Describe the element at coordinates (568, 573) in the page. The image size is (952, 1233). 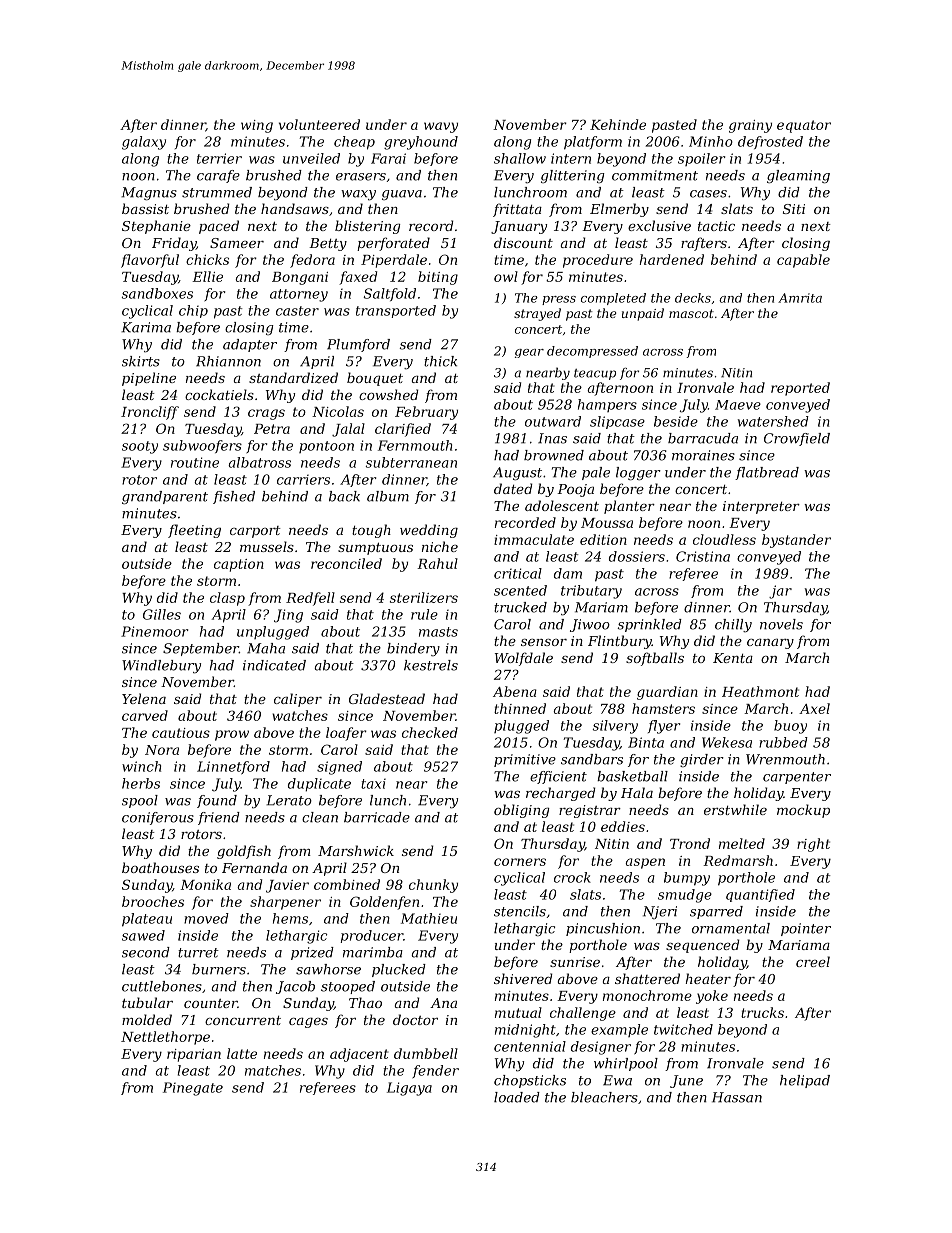
I see `dam` at that location.
